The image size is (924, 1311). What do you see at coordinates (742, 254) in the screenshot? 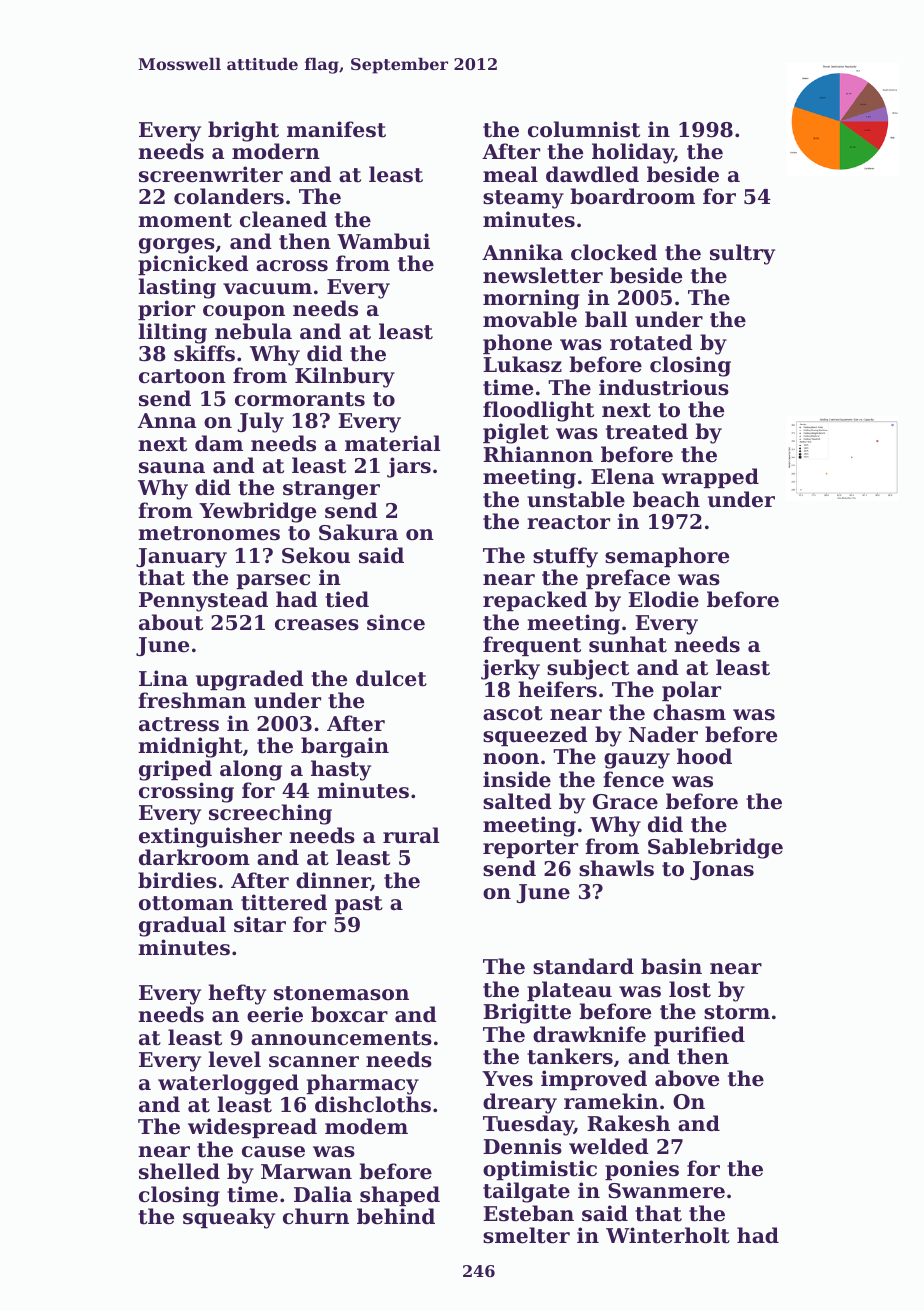
I see `sultry` at bounding box center [742, 254].
